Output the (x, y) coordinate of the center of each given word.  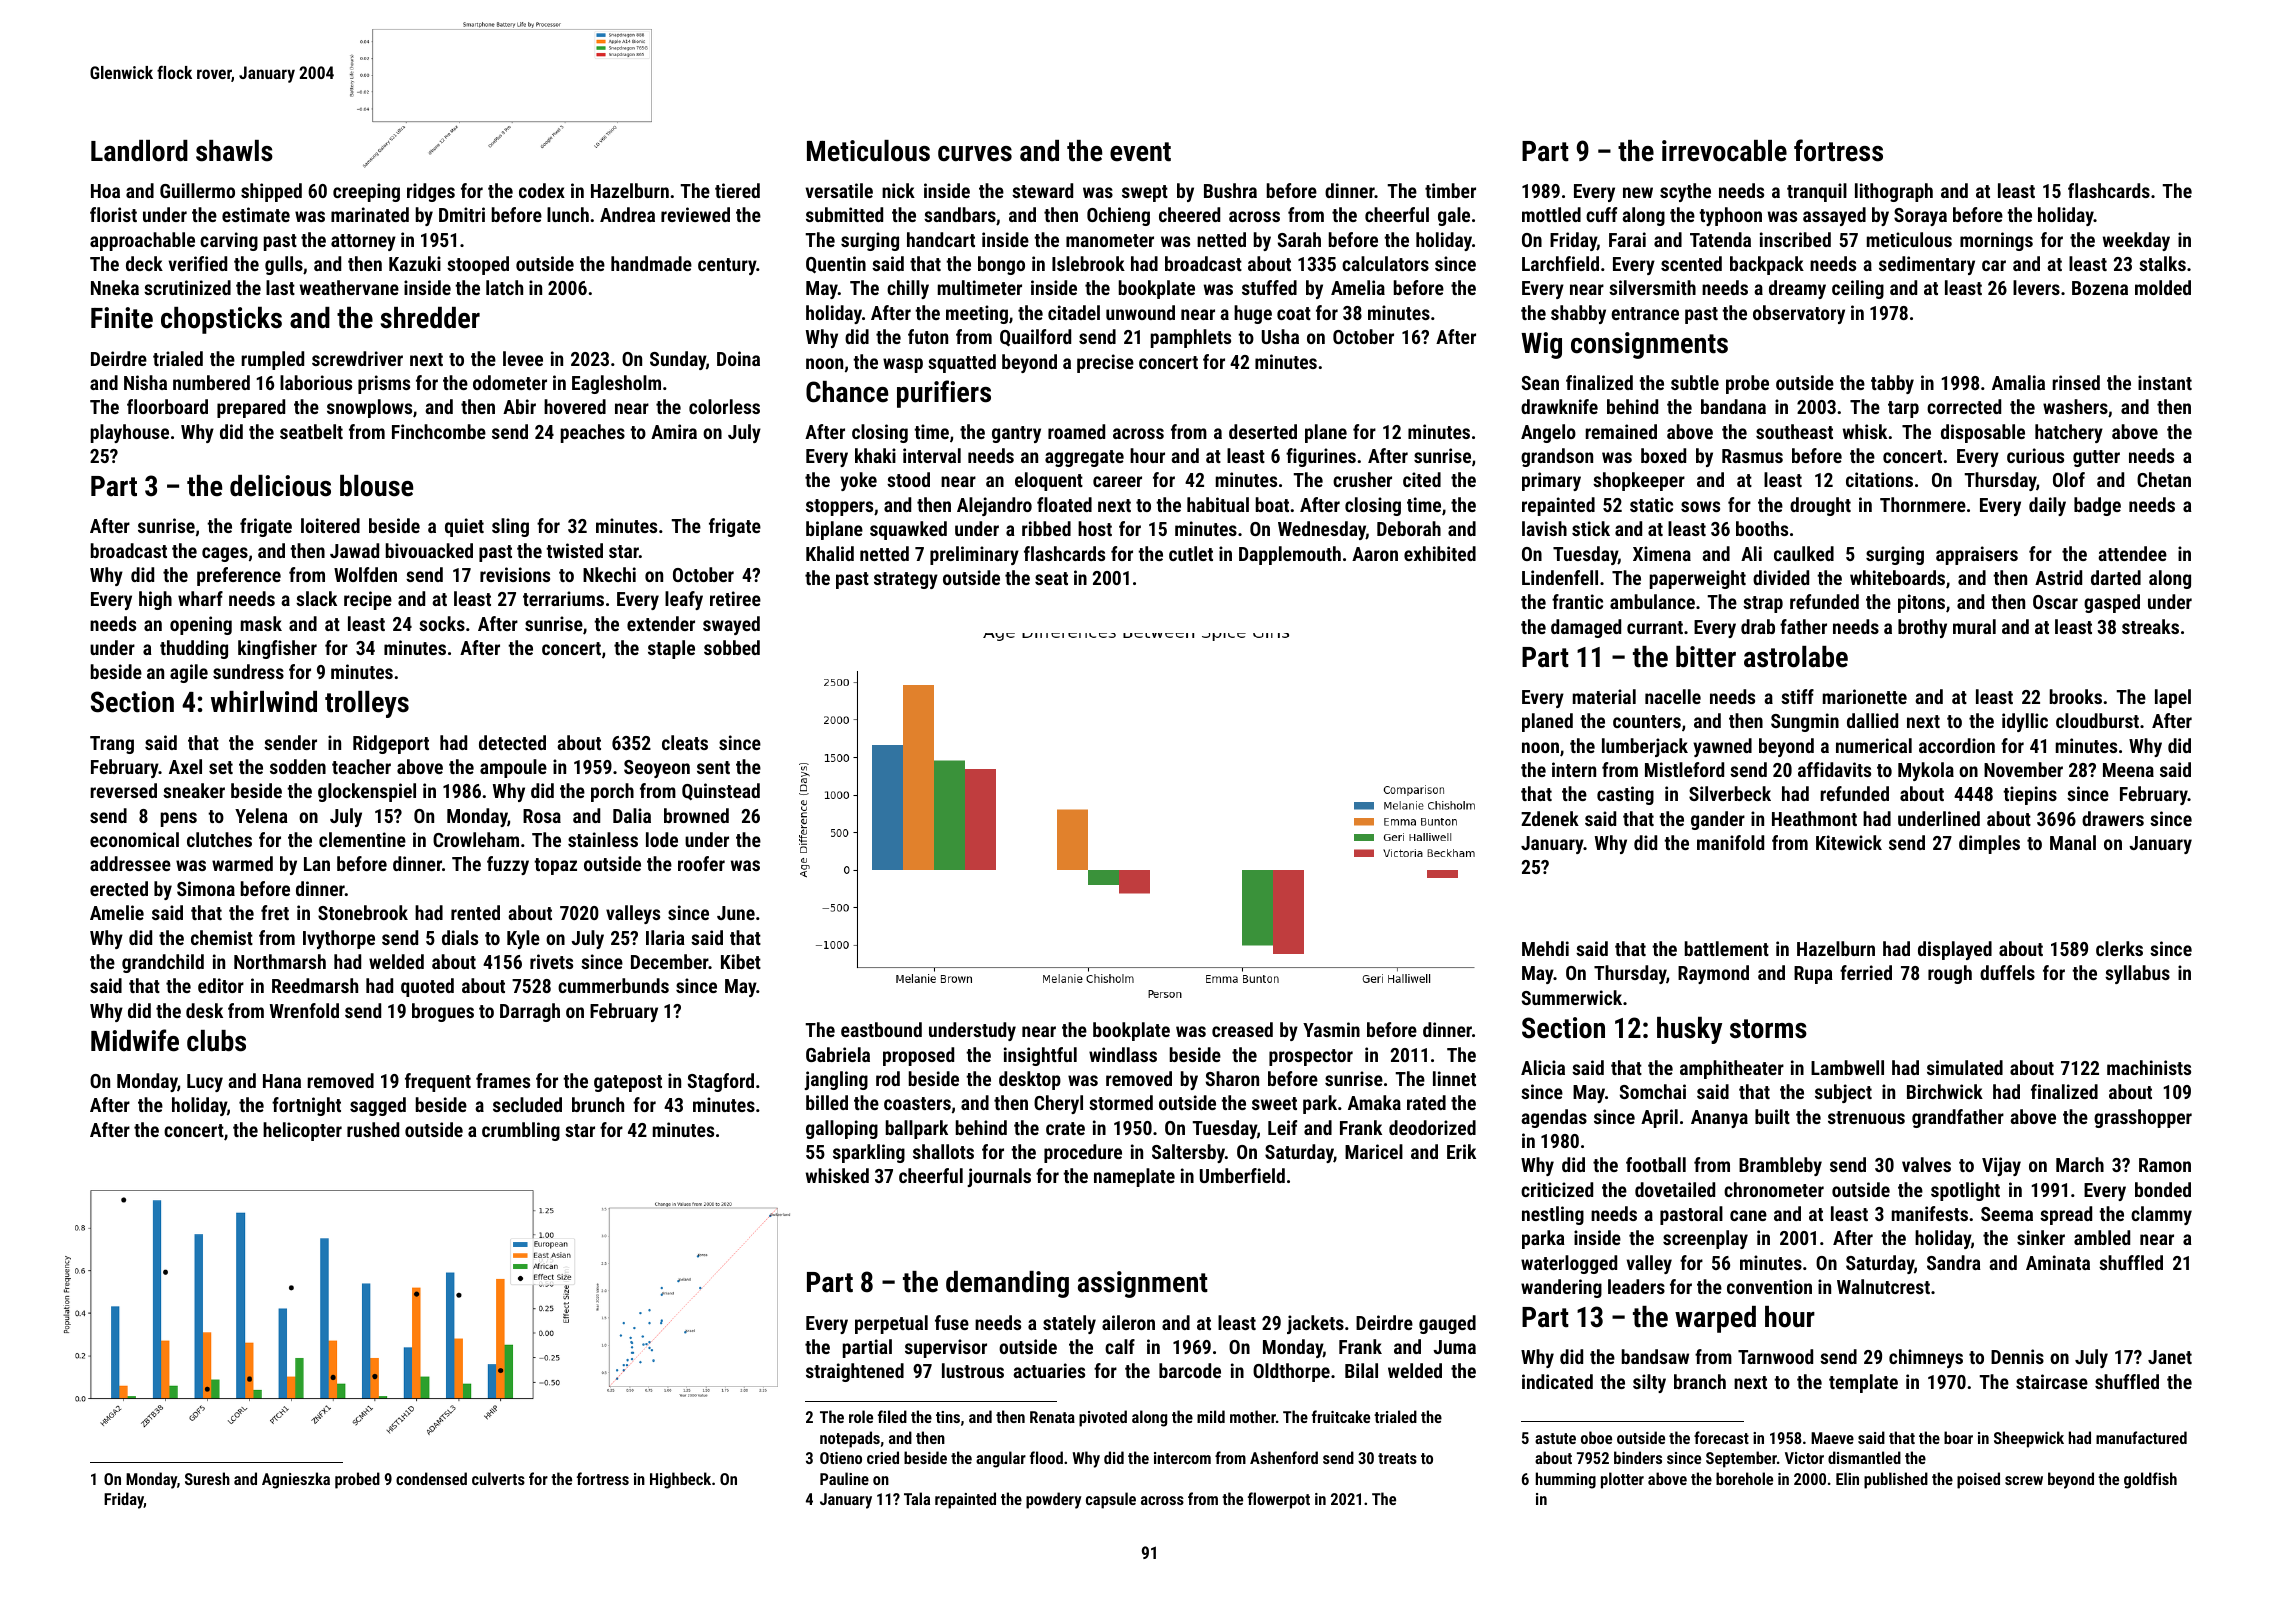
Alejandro (994, 506)
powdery (1054, 1500)
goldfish (2150, 1480)
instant (2165, 382)
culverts (498, 1478)
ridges (431, 192)
